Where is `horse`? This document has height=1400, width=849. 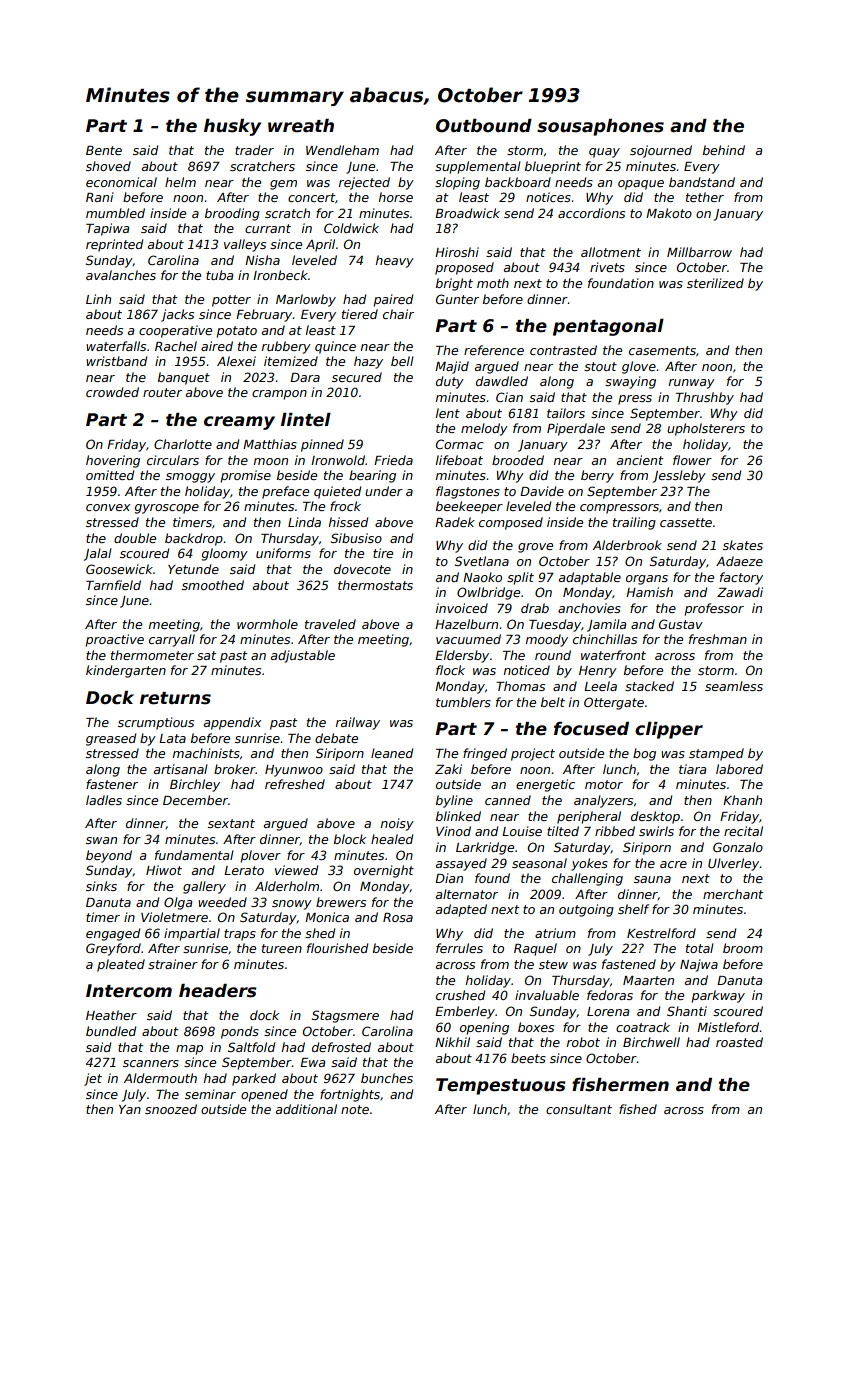
horse is located at coordinates (396, 197).
